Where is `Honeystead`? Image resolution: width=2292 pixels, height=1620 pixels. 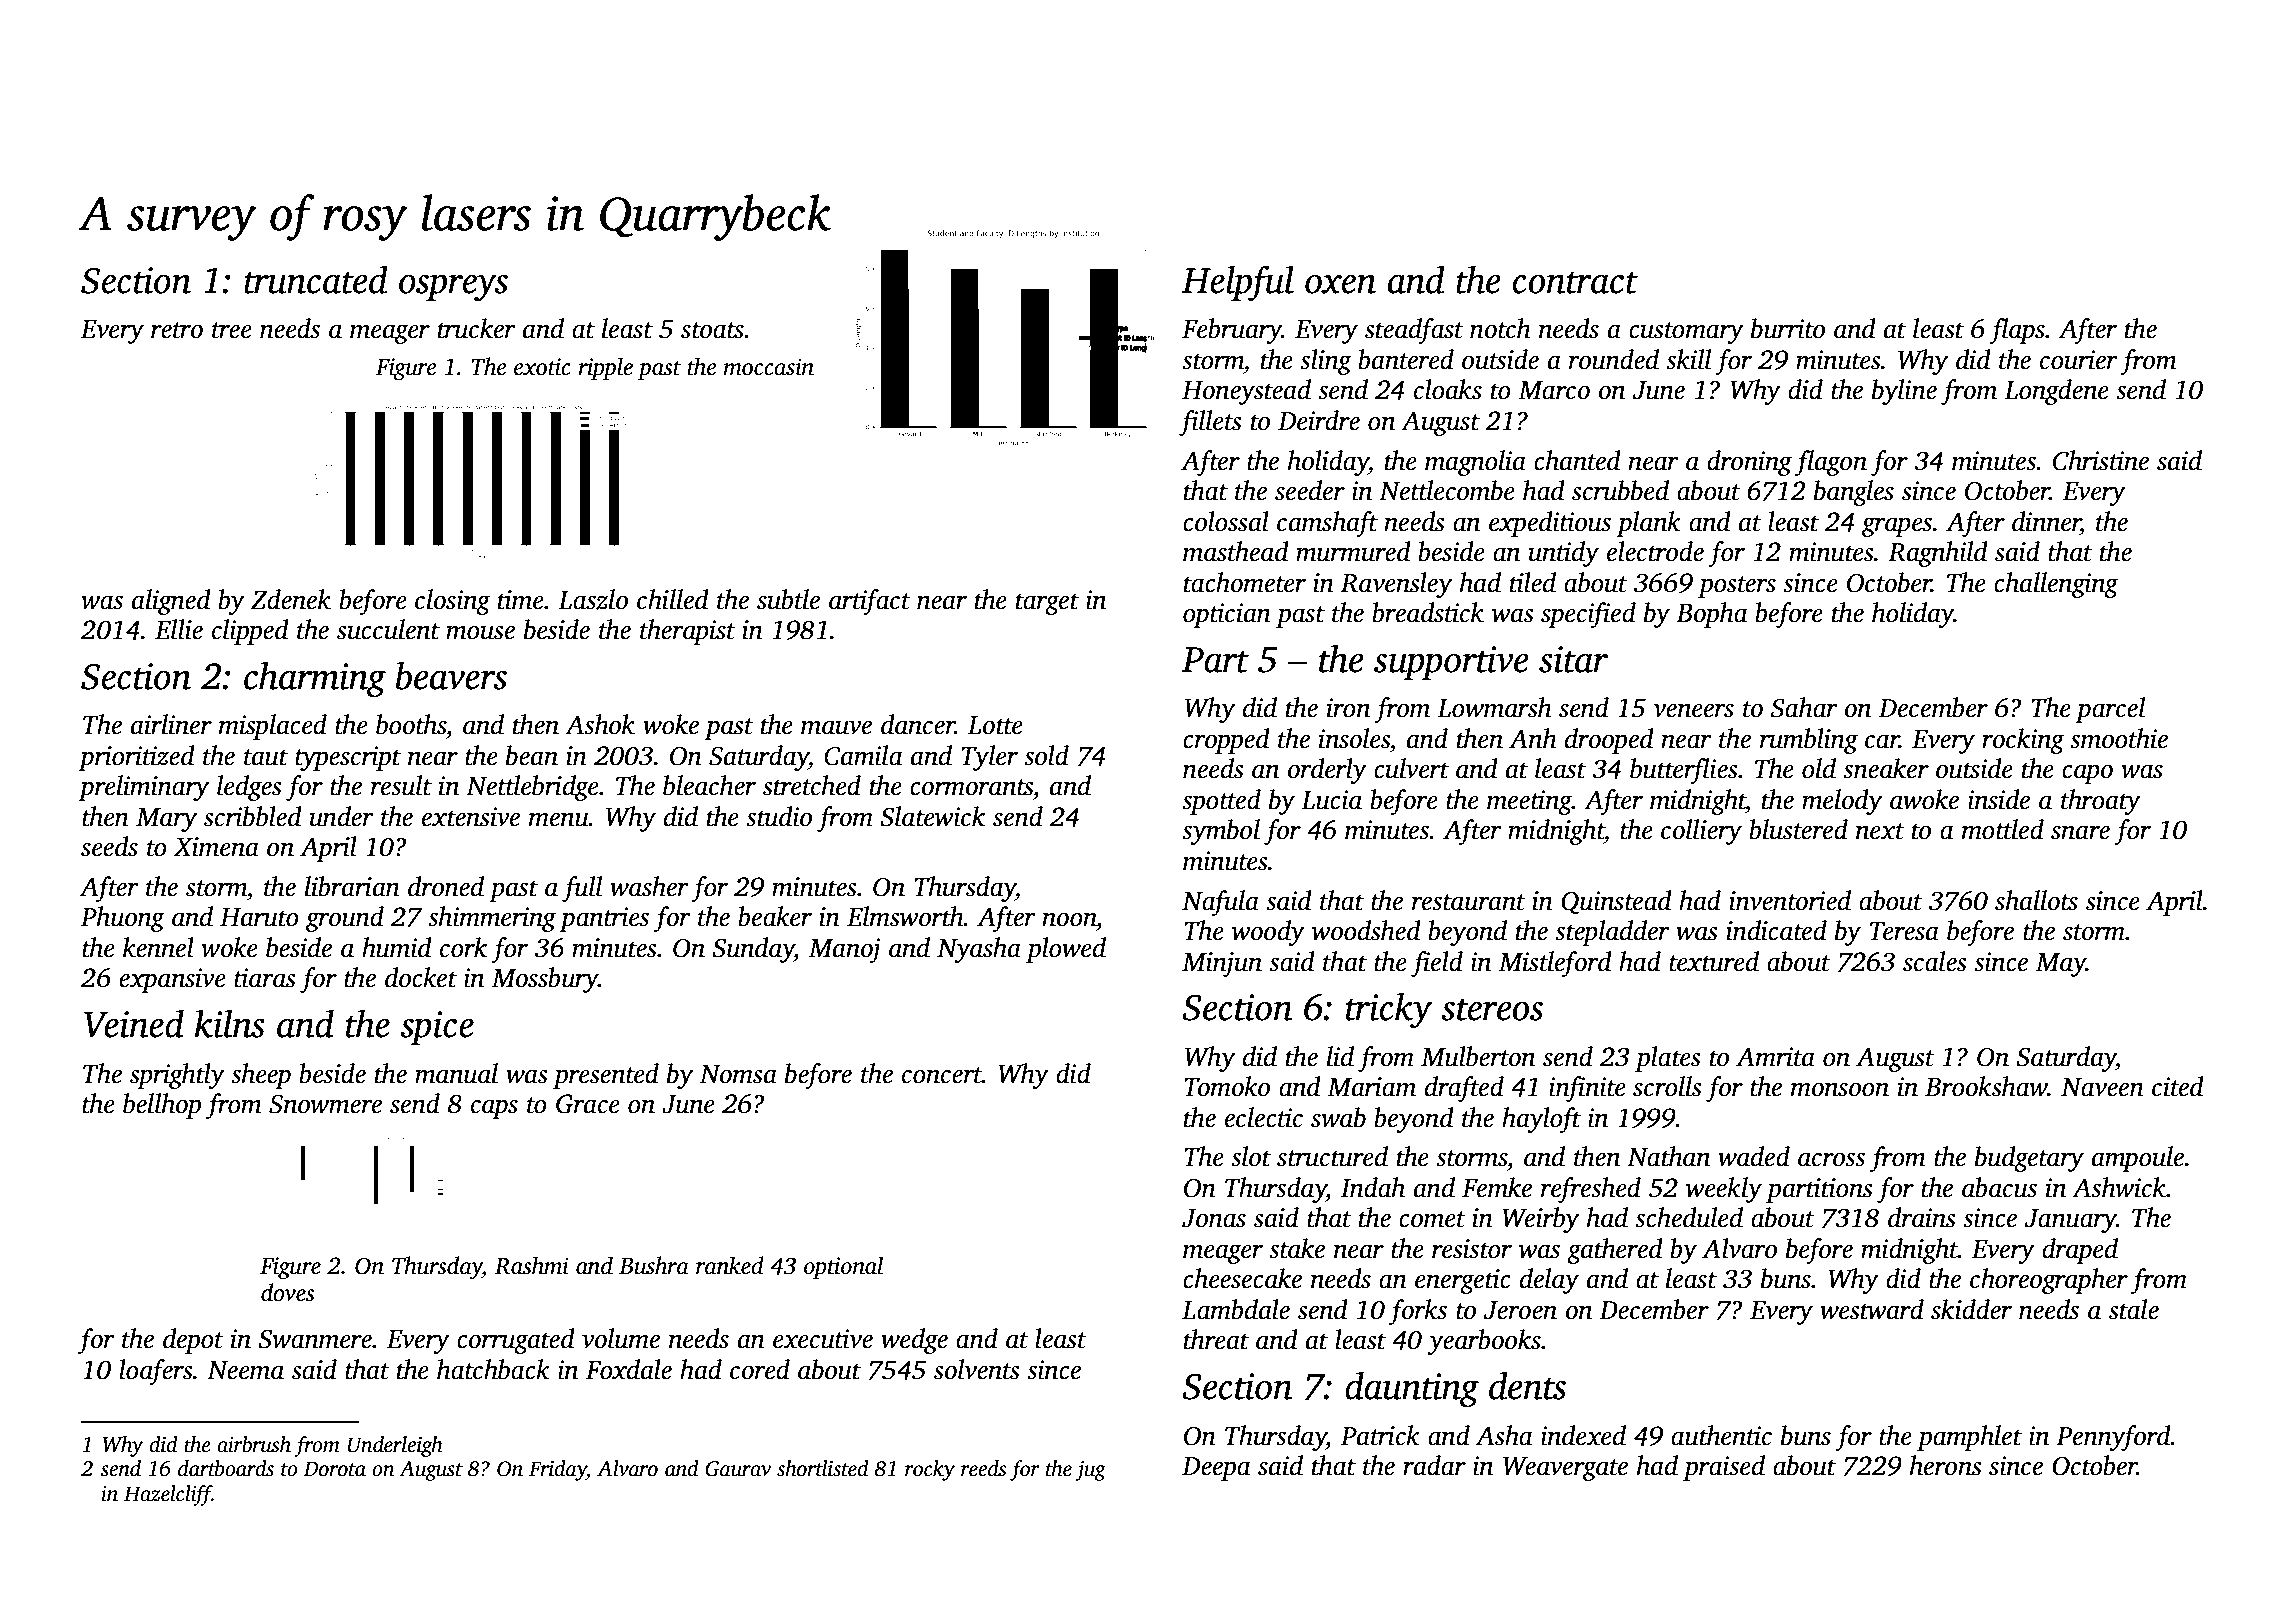
Honeystead is located at coordinates (1246, 392).
